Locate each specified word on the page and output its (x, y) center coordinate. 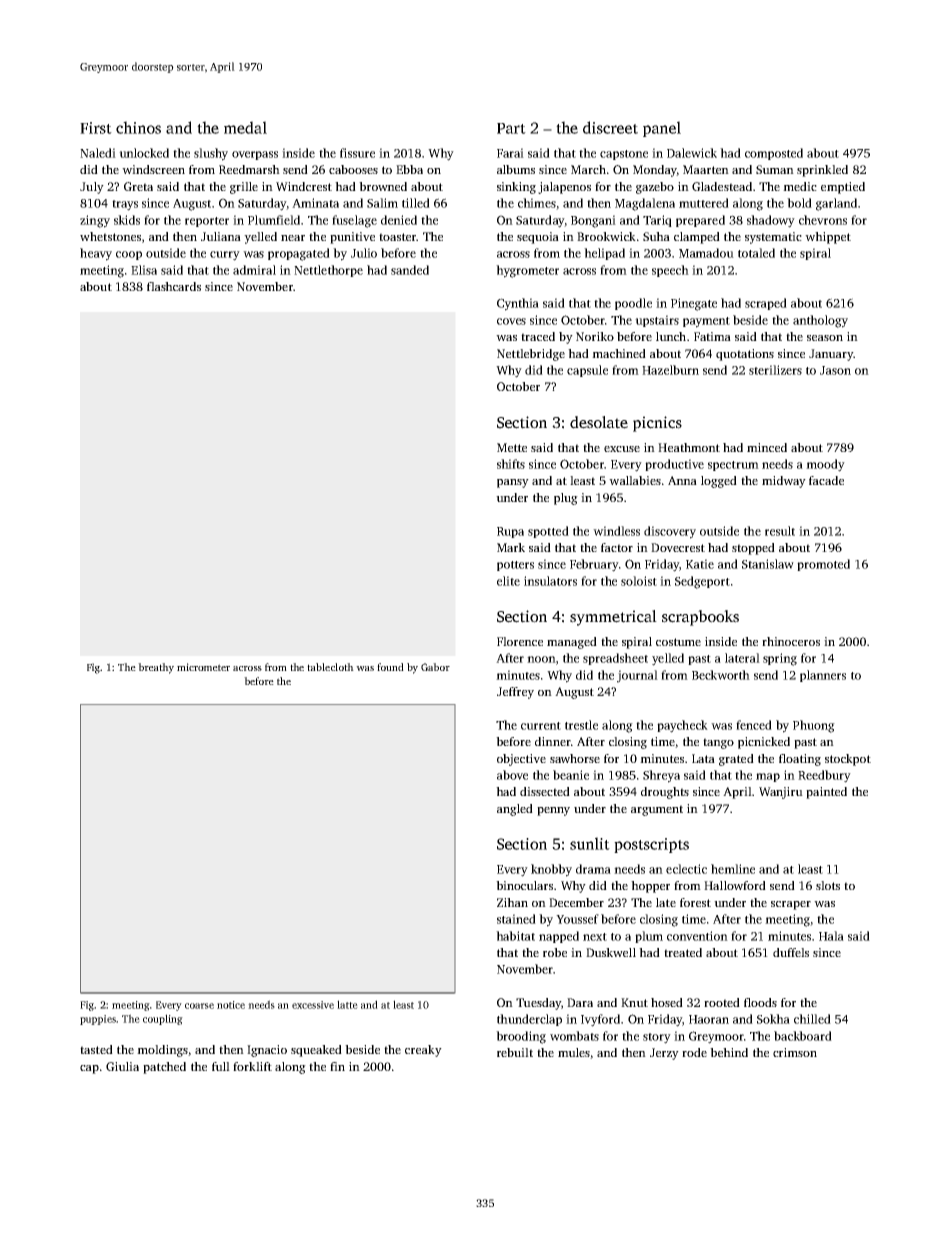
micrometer (203, 667)
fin (337, 1066)
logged (719, 482)
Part (511, 128)
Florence (520, 641)
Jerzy (664, 1054)
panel (662, 129)
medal (245, 127)
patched (164, 1068)
